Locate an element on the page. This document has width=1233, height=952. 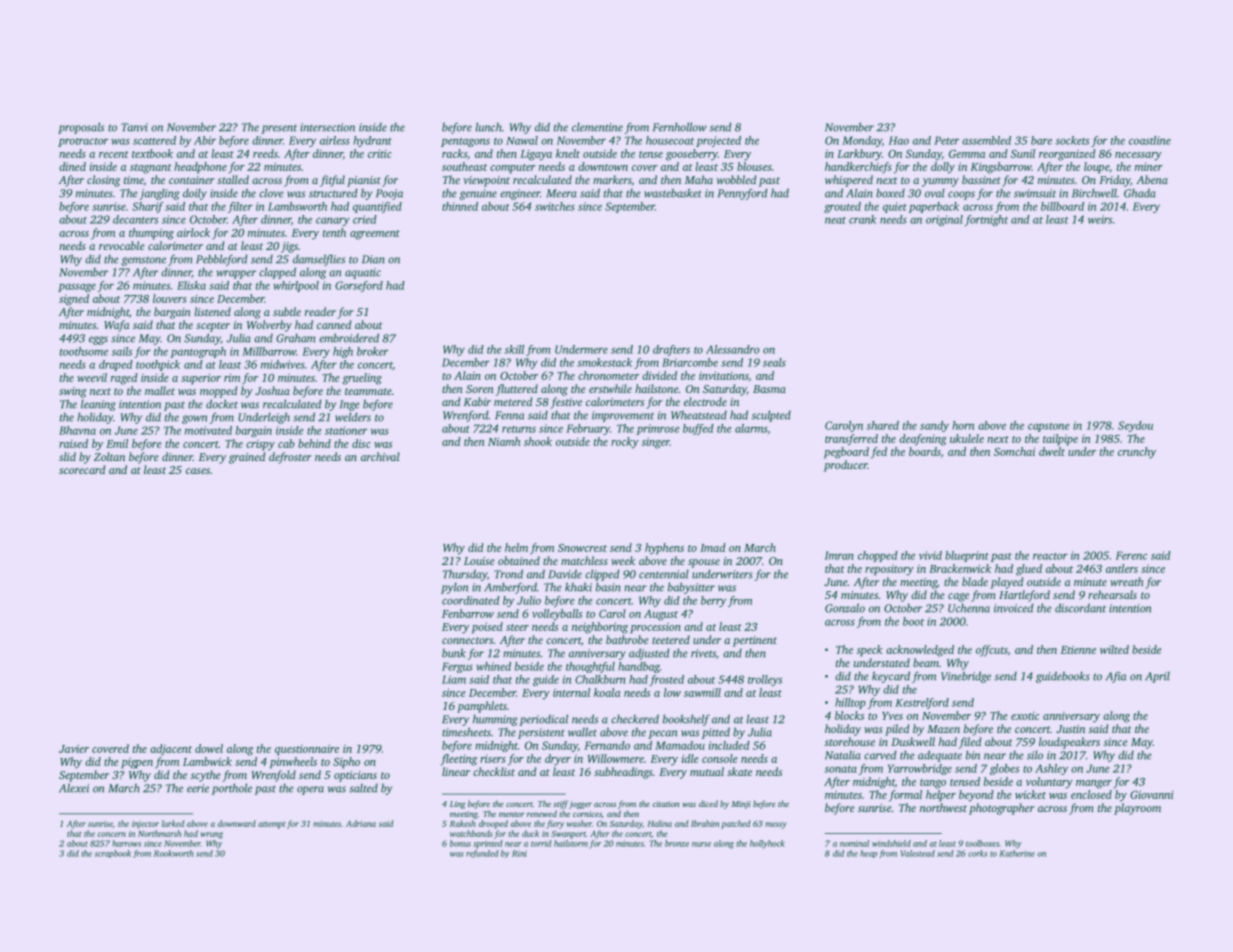
switches is located at coordinates (555, 206).
